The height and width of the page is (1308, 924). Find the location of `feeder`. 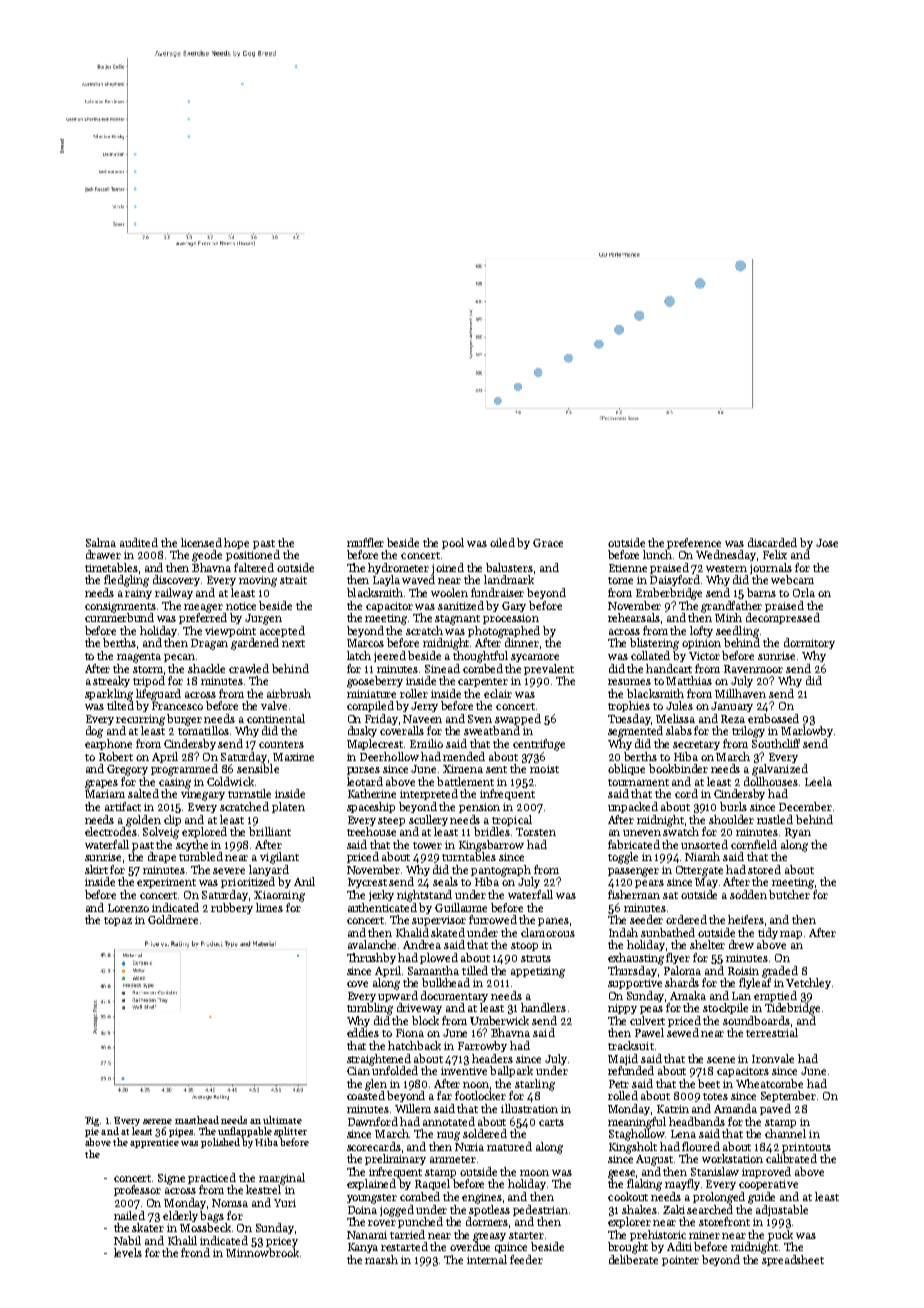

feeder is located at coordinates (526, 1259).
